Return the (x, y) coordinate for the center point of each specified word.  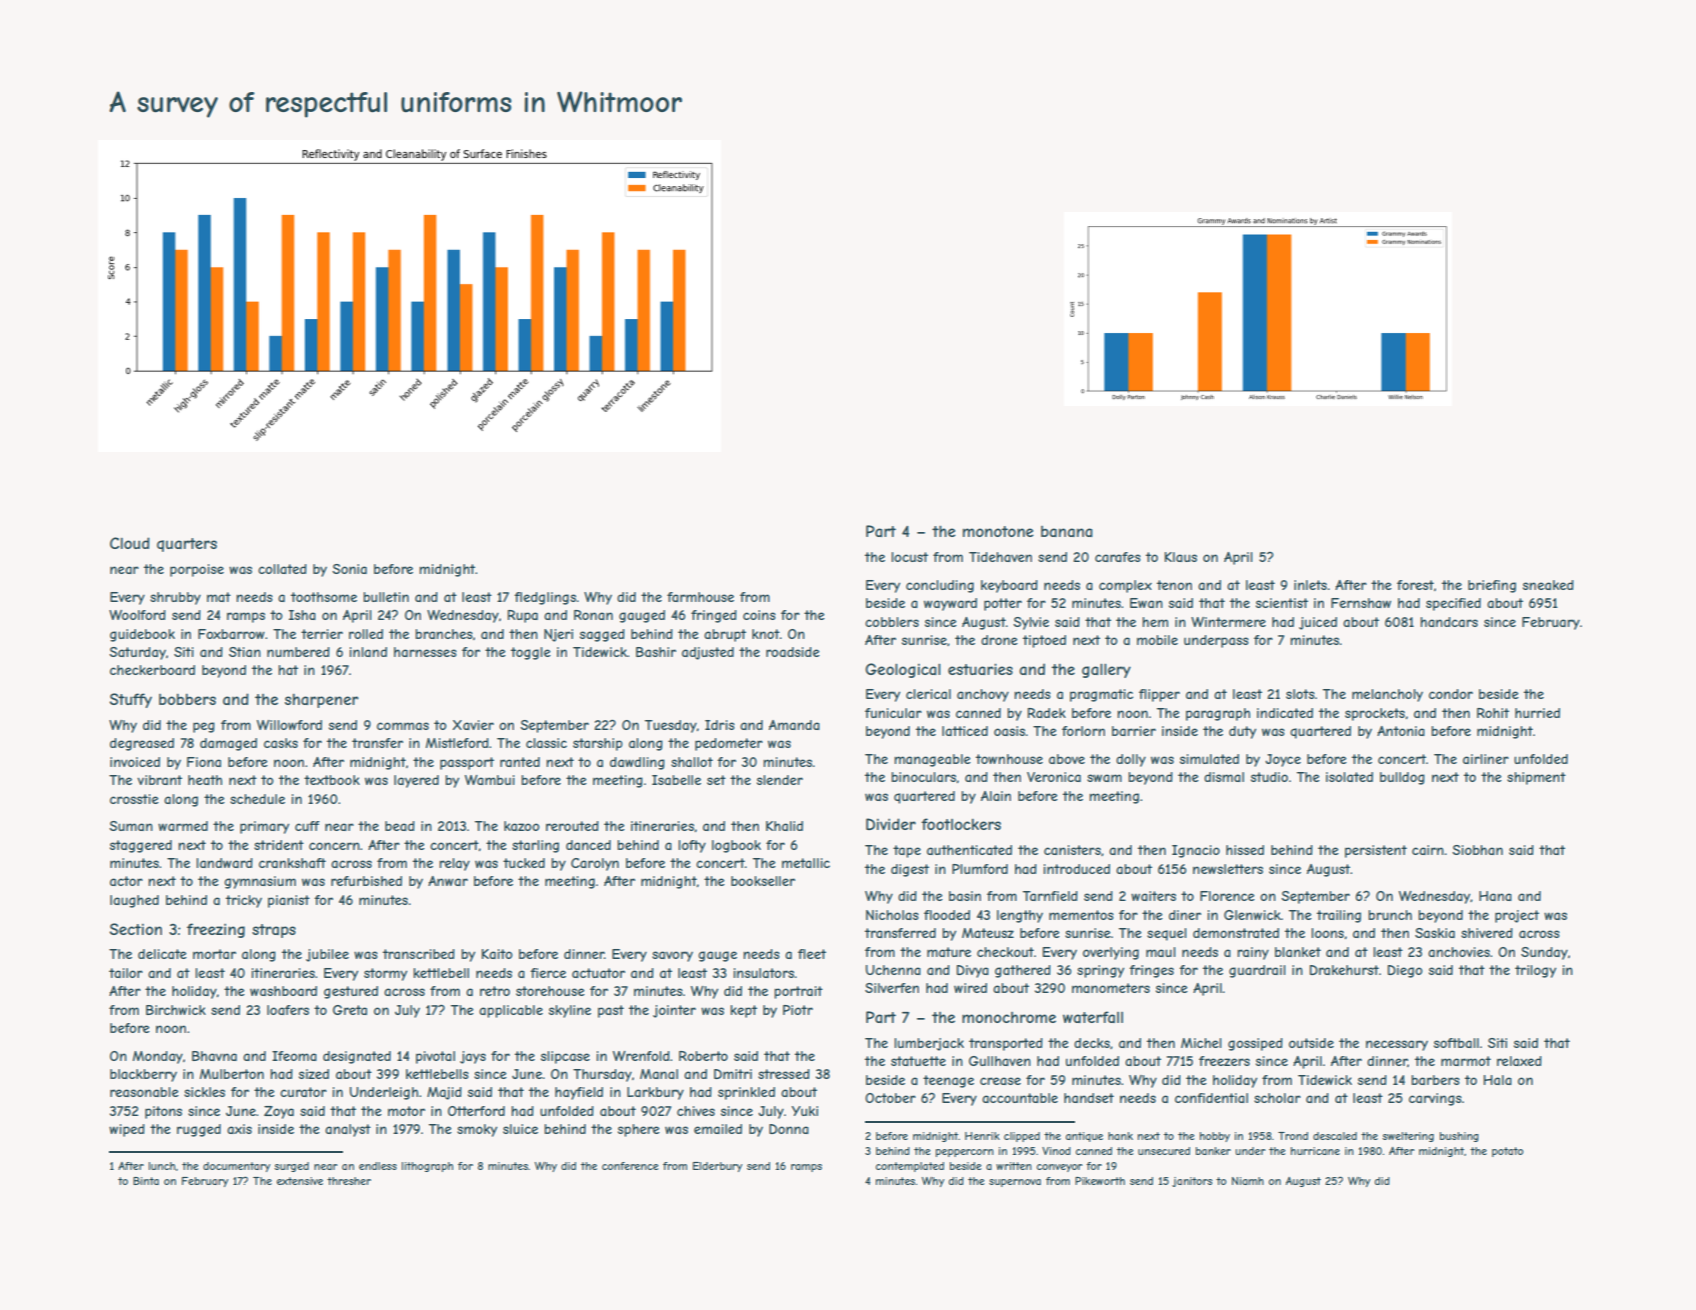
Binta (146, 1181)
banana (1067, 531)
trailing (1339, 916)
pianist (289, 901)
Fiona (204, 762)
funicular (893, 713)
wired (970, 988)
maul (1161, 952)
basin (965, 896)
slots (1300, 694)
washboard (283, 991)
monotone (998, 531)
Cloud (130, 543)
